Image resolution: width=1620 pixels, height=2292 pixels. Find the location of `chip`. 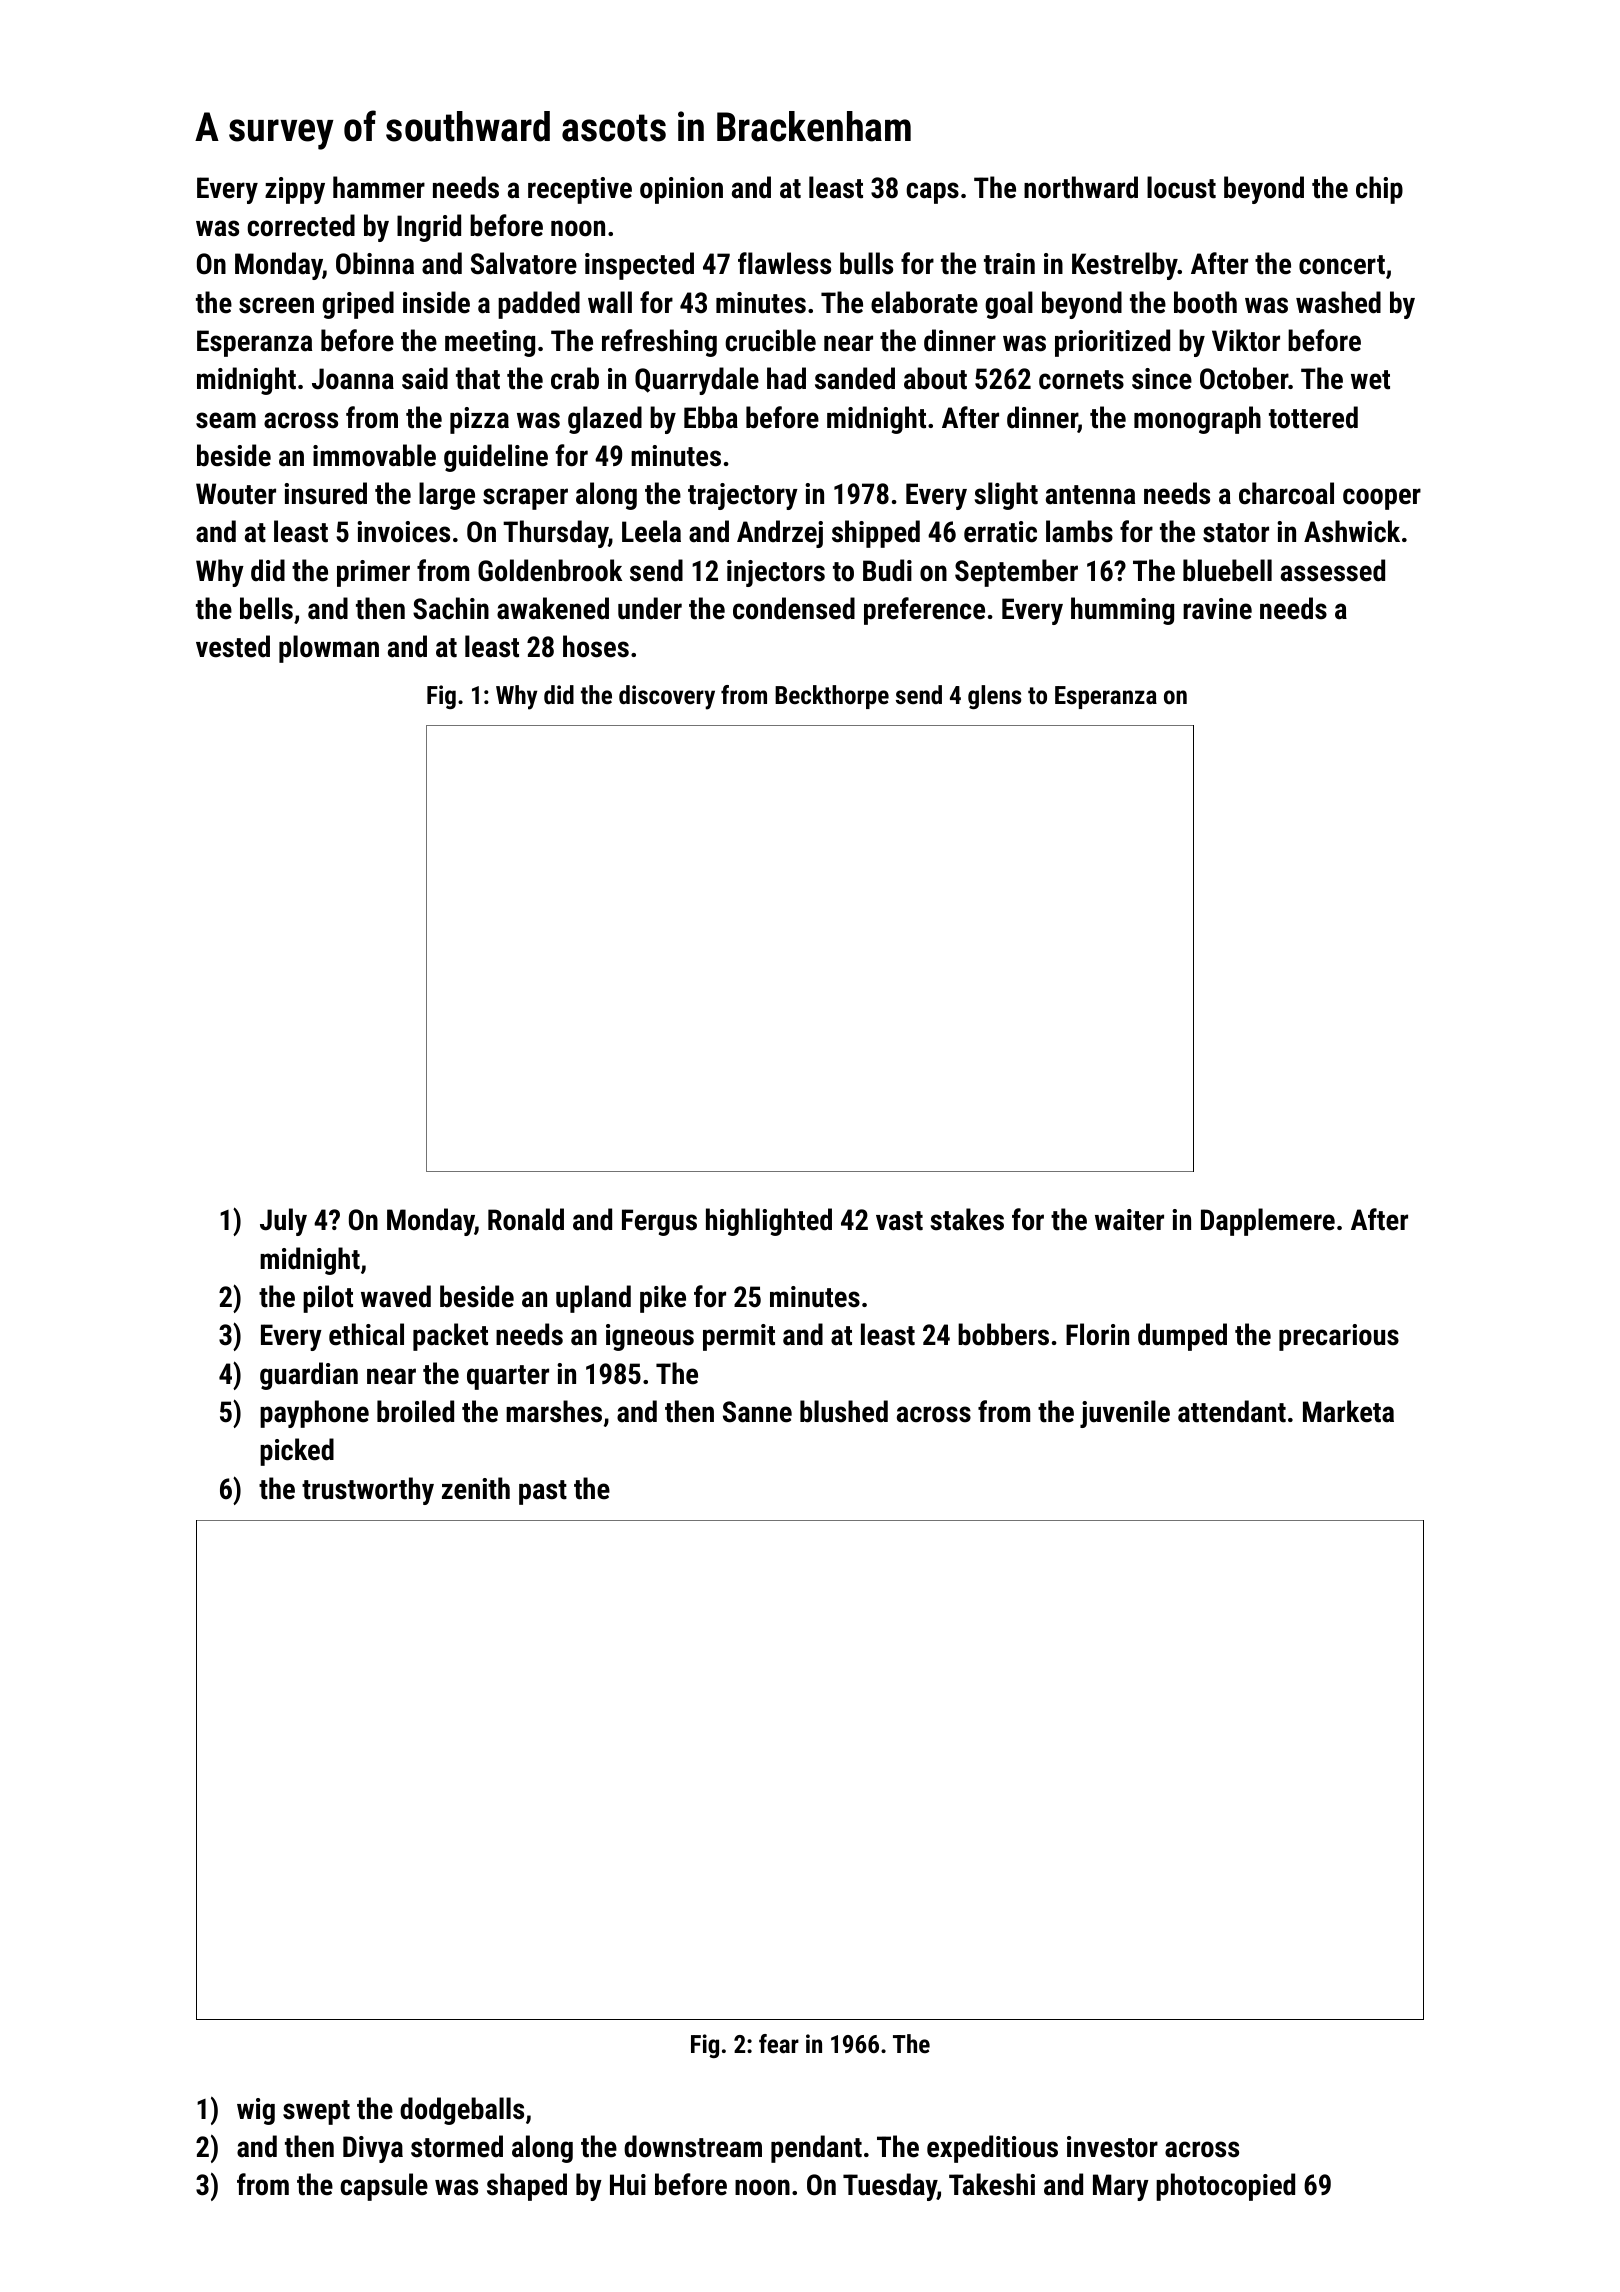

chip is located at coordinates (1379, 190).
